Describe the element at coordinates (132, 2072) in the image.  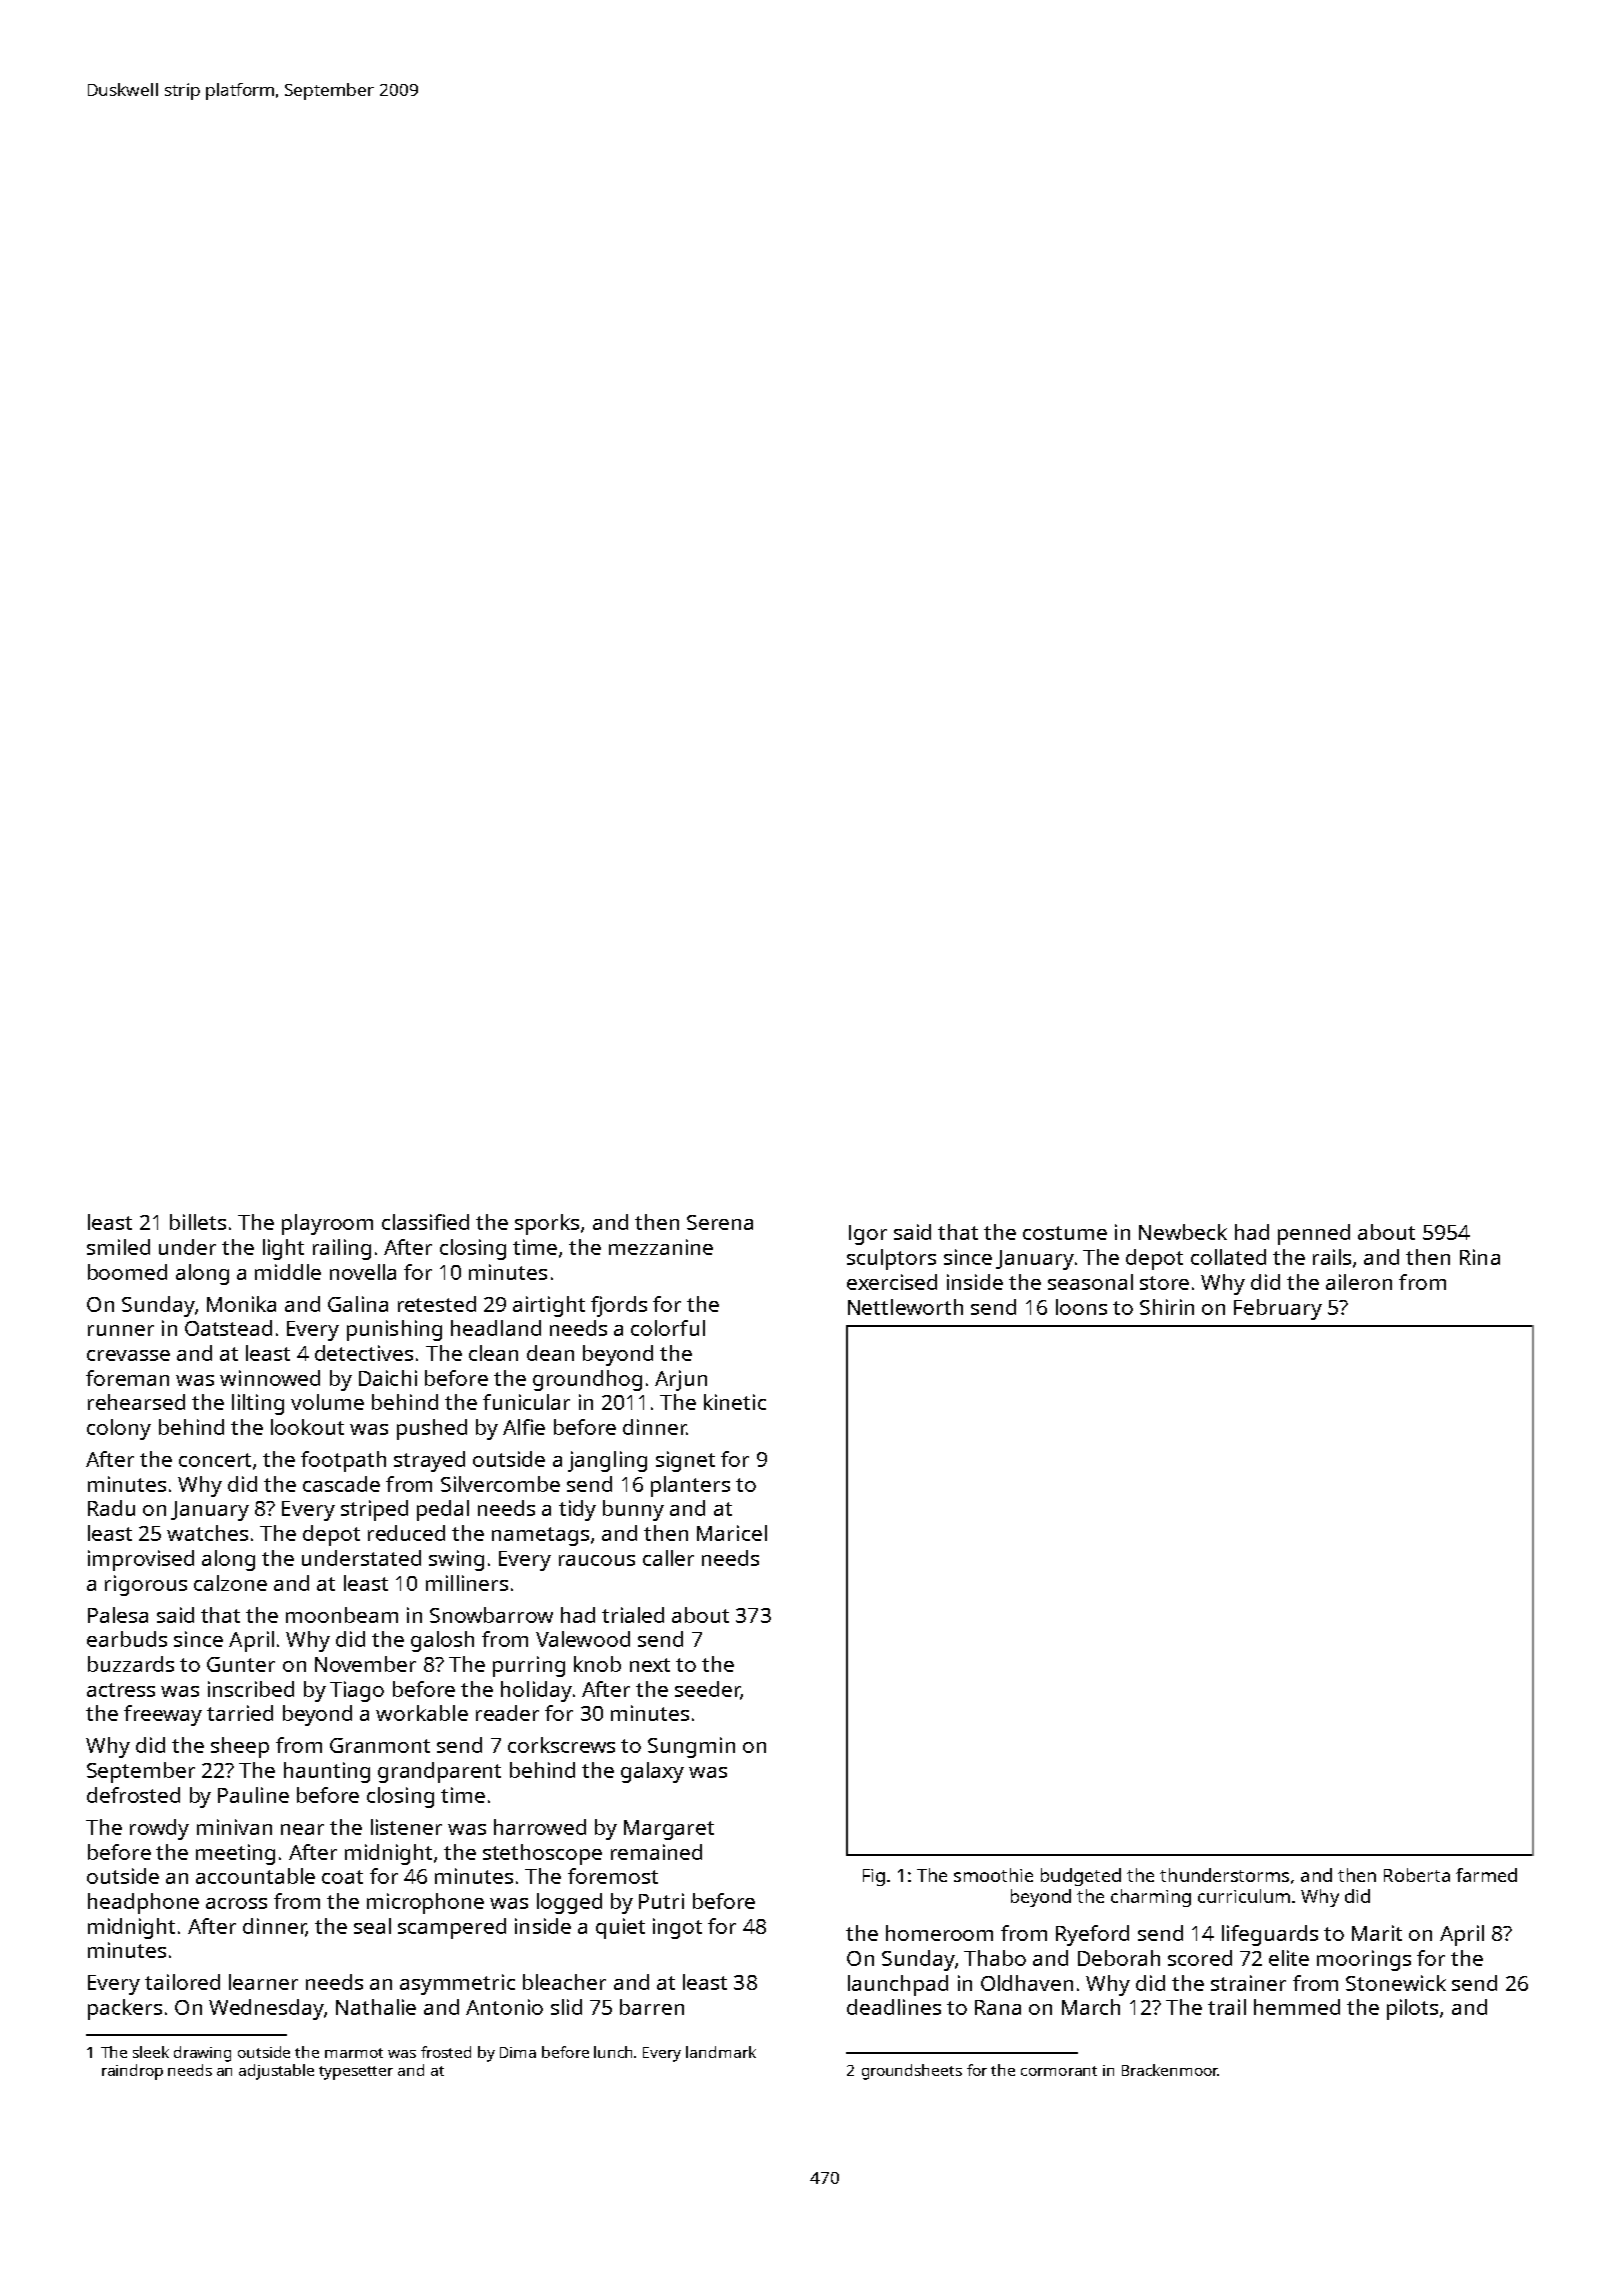
I see `raindrop` at that location.
